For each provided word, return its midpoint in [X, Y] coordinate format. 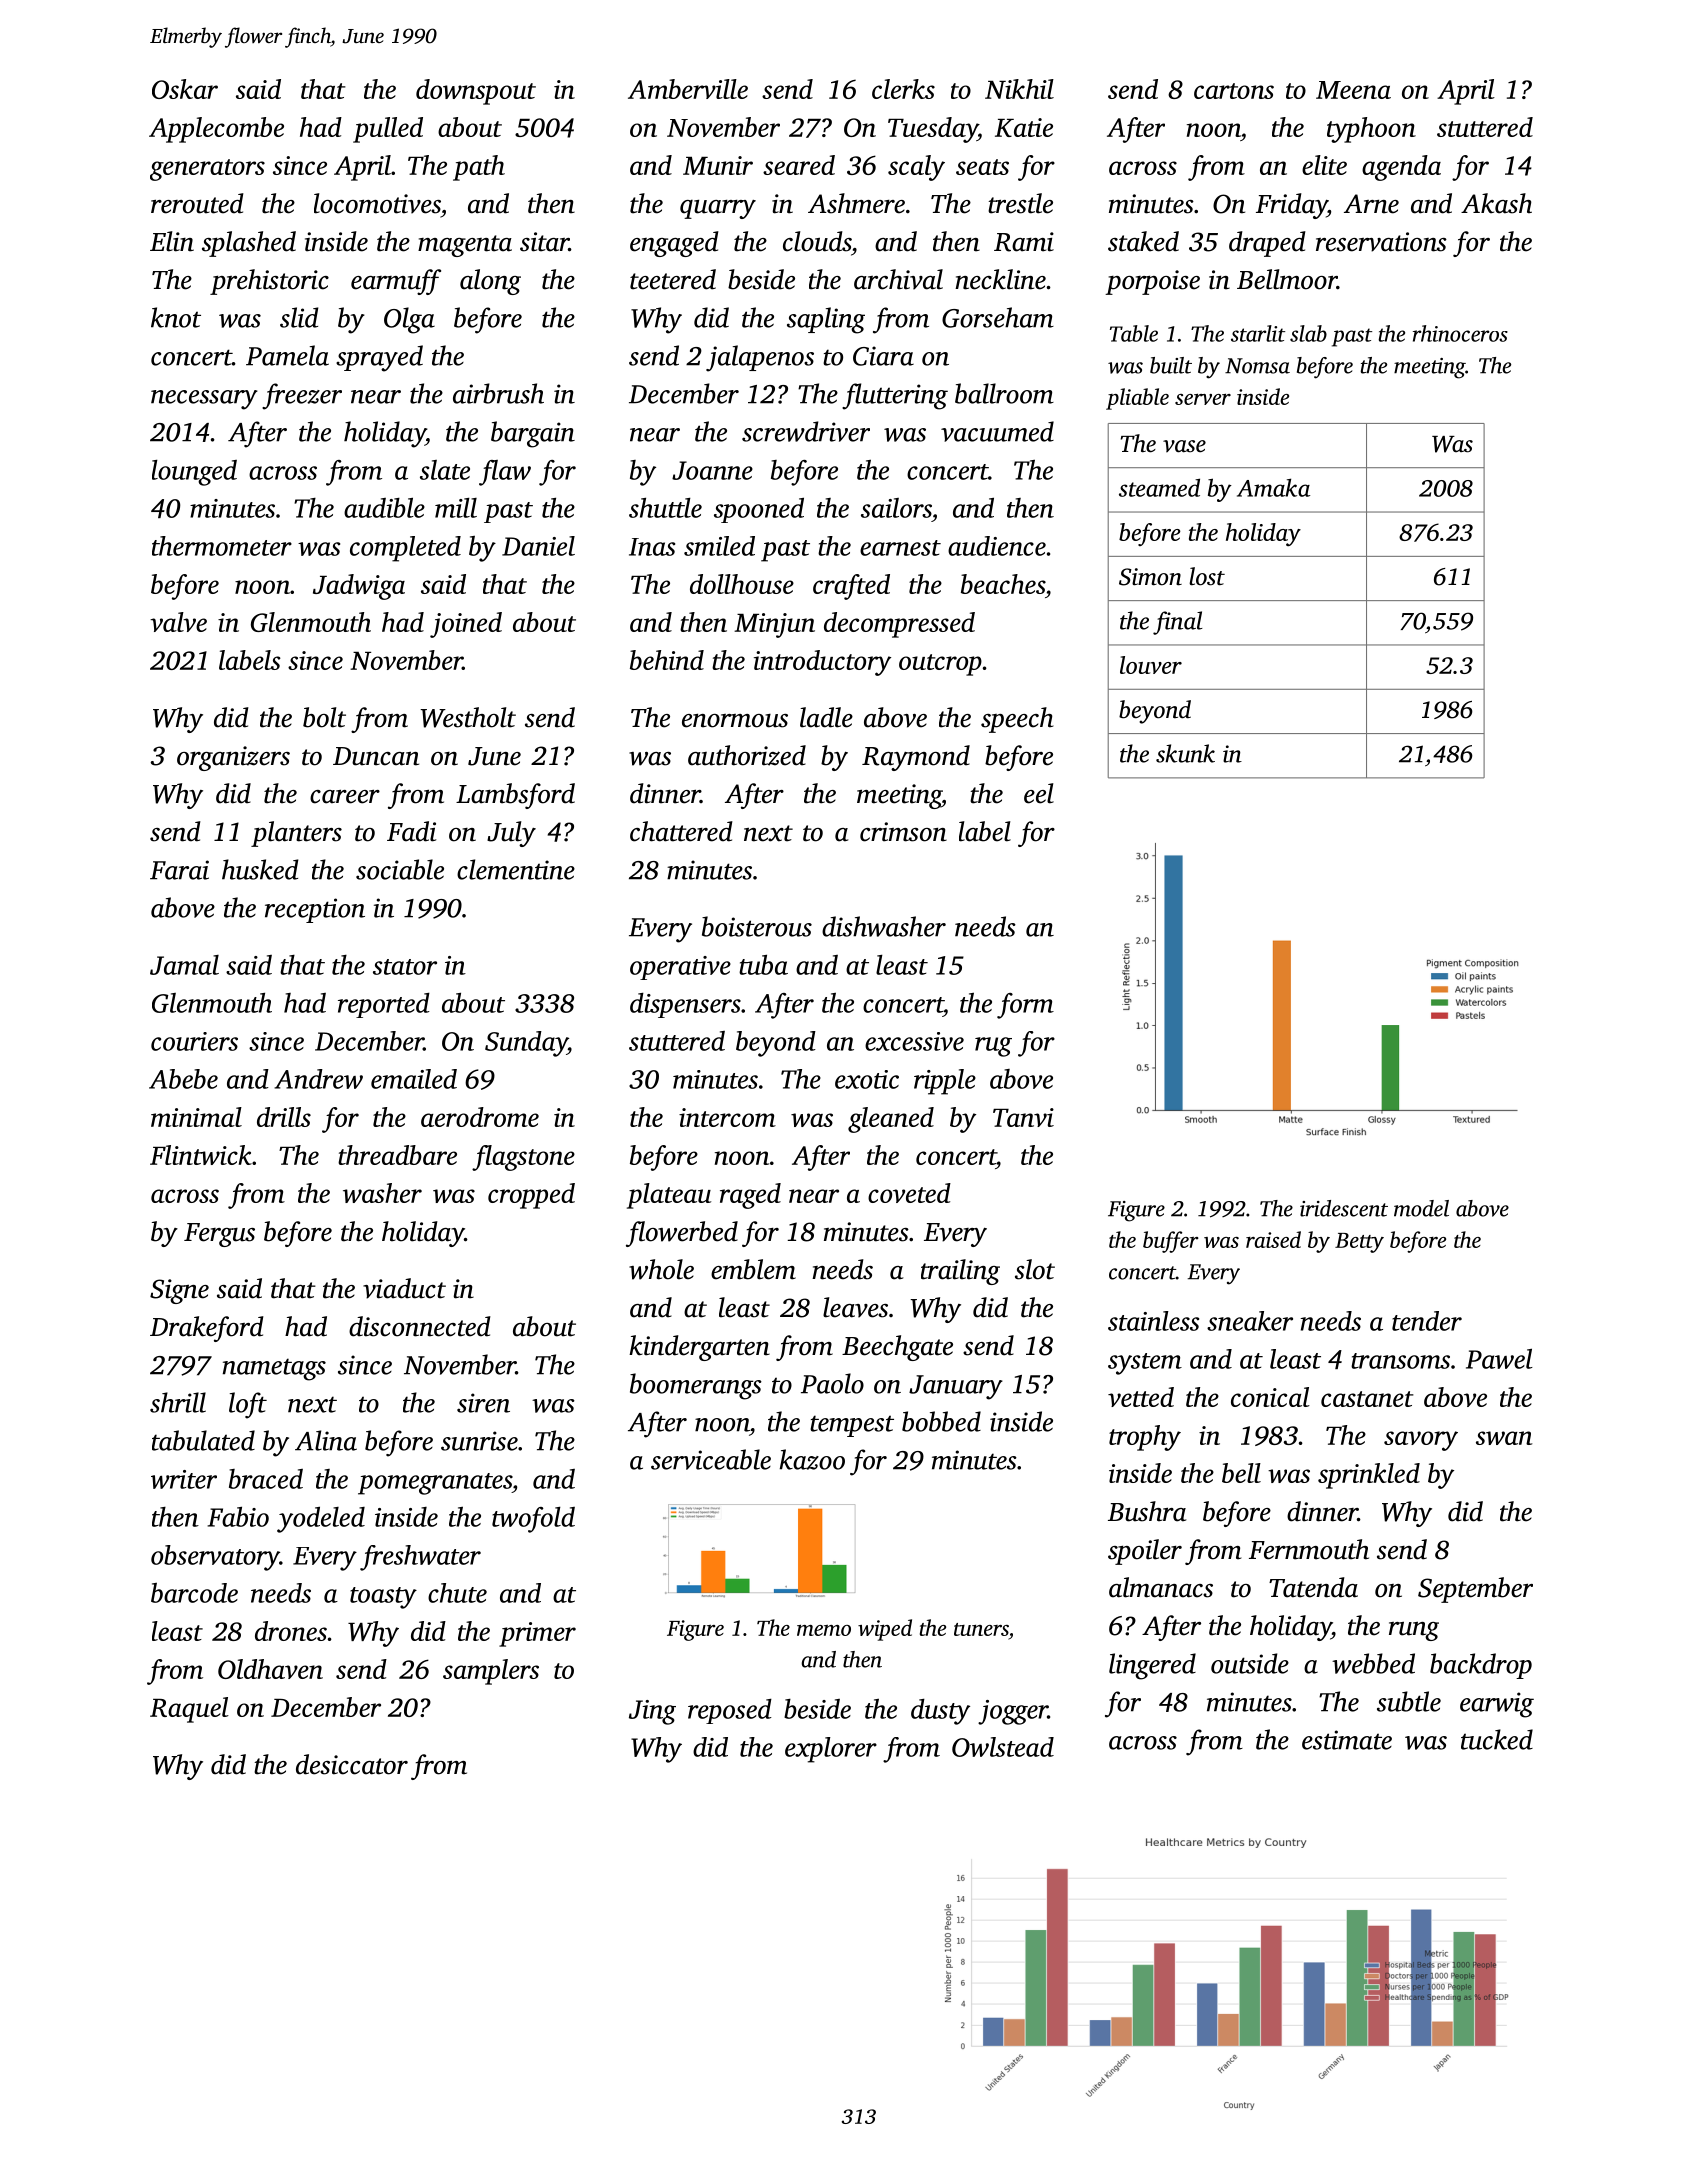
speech [1017, 720]
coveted [909, 1193]
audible [384, 508]
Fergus [219, 1235]
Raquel [189, 1710]
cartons [1234, 91]
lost [1207, 576]
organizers [233, 758]
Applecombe [216, 130]
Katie [1024, 127]
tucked [1497, 1739]
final [1178, 623]
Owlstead [1003, 1747]
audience [997, 546]
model [1421, 1208]
